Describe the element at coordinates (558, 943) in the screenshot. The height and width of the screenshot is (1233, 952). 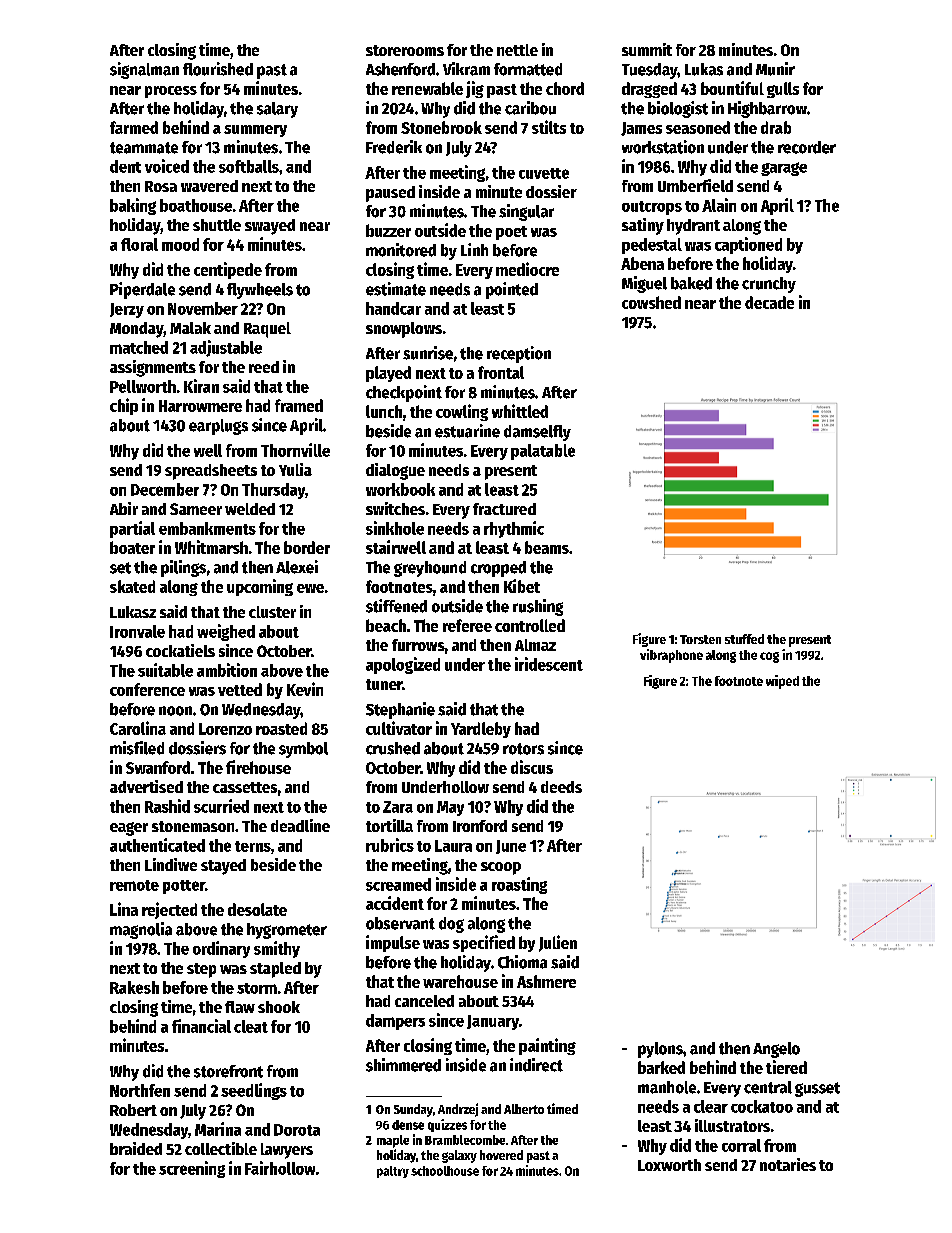
I see `Julien` at that location.
